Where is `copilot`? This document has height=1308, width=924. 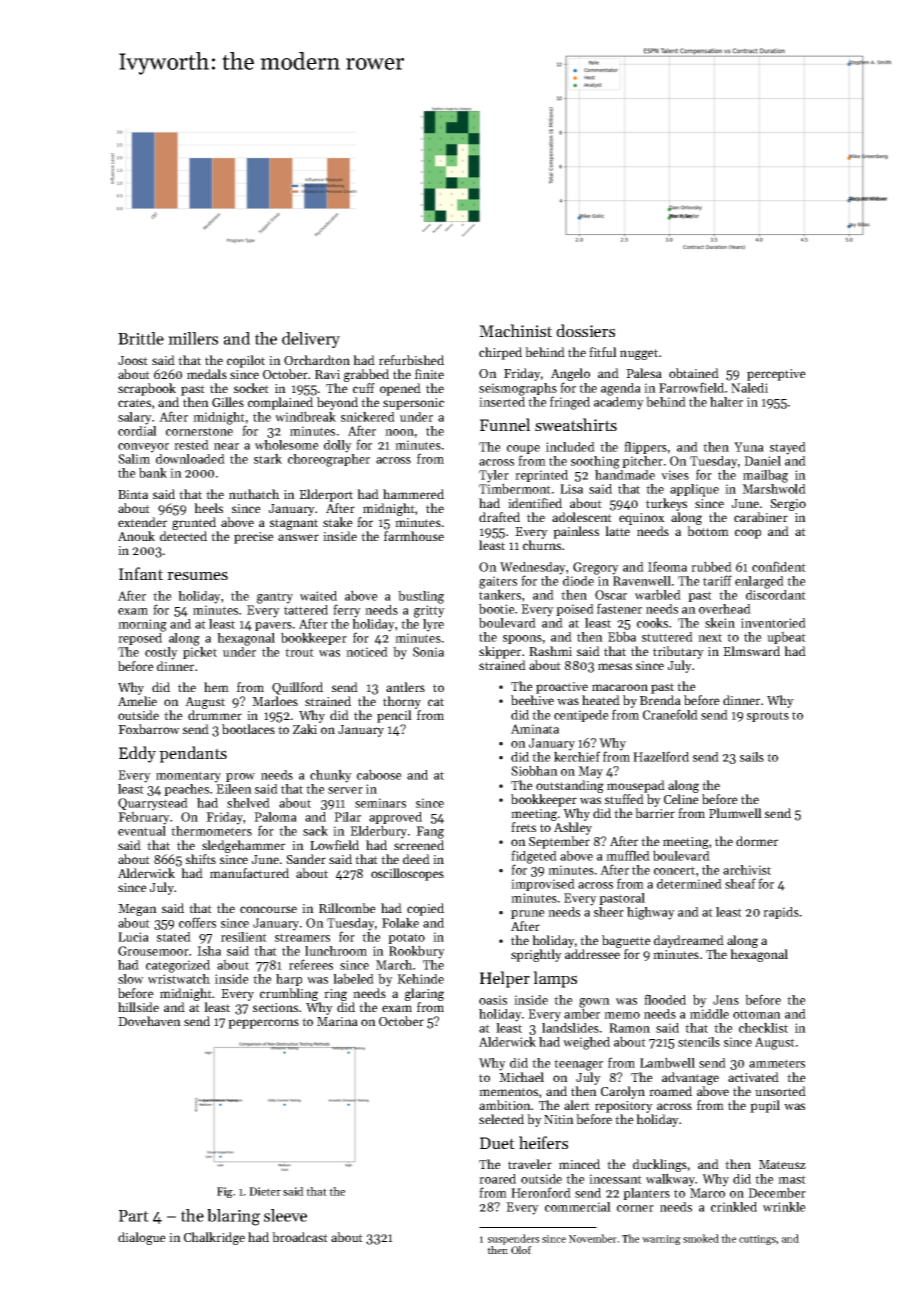 copilot is located at coordinates (246, 361).
